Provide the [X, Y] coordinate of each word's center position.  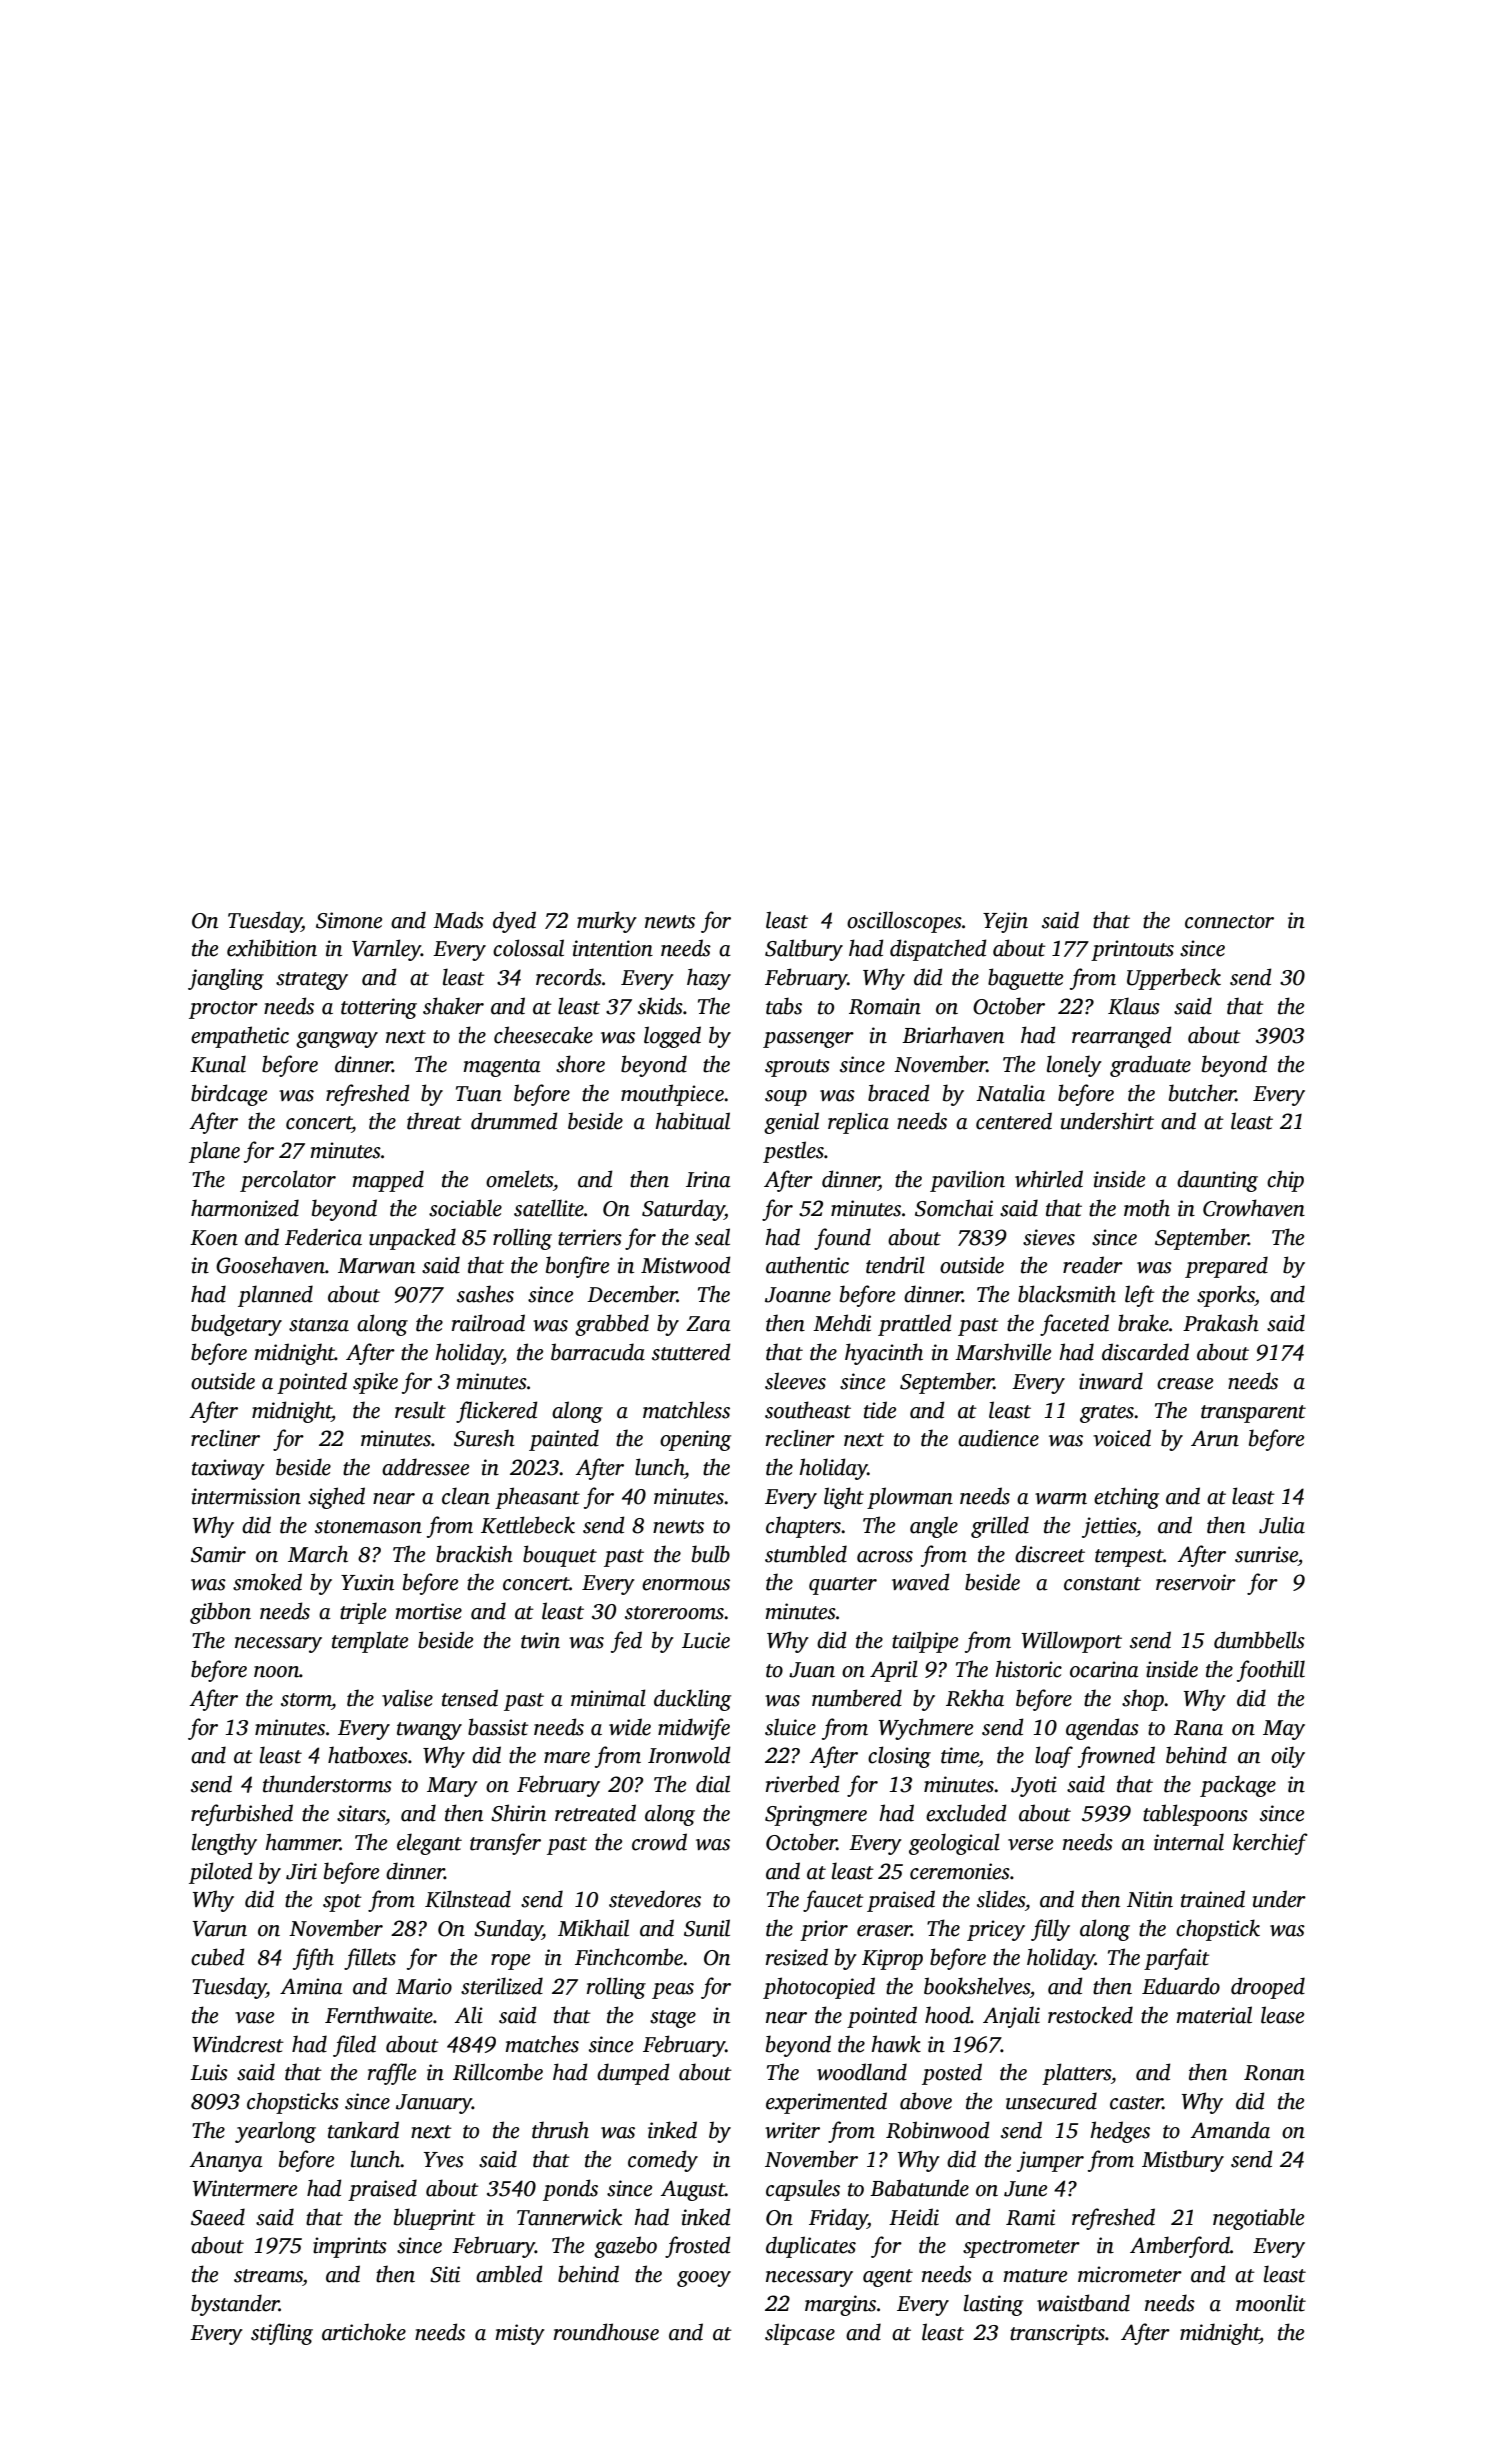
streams [268, 2276]
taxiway [228, 1469]
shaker [453, 1006]
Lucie [706, 1640]
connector [1229, 922]
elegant [429, 1844]
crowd [659, 1842]
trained [1213, 1899]
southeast [808, 1410]
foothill [1271, 1671]
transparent [1253, 1414]
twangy [429, 1731]
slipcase [800, 2334]
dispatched [938, 950]
